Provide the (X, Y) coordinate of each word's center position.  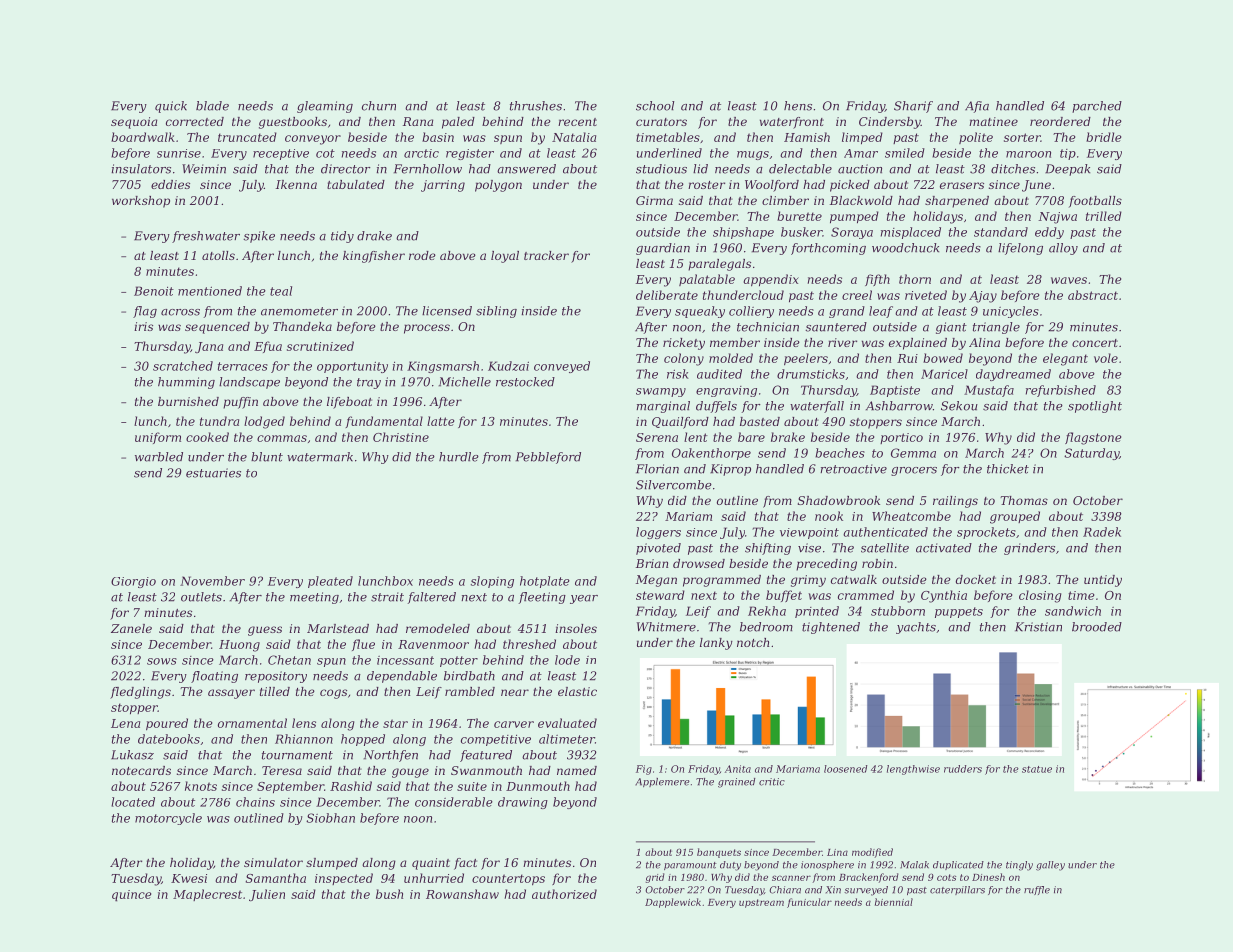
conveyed (562, 367)
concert (1095, 343)
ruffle (1037, 890)
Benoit (154, 291)
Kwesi (189, 878)
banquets (719, 853)
